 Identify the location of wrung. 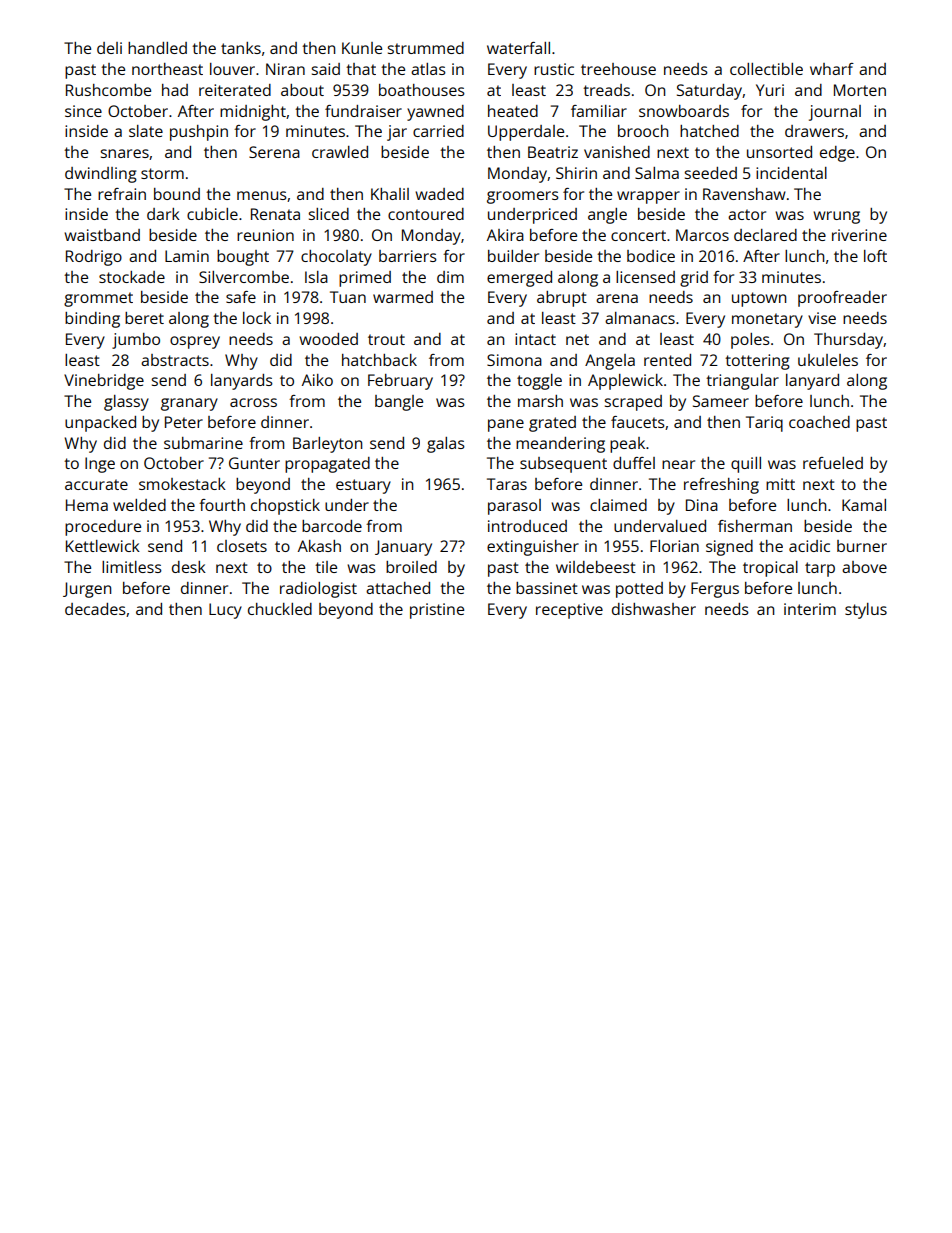
(836, 217).
